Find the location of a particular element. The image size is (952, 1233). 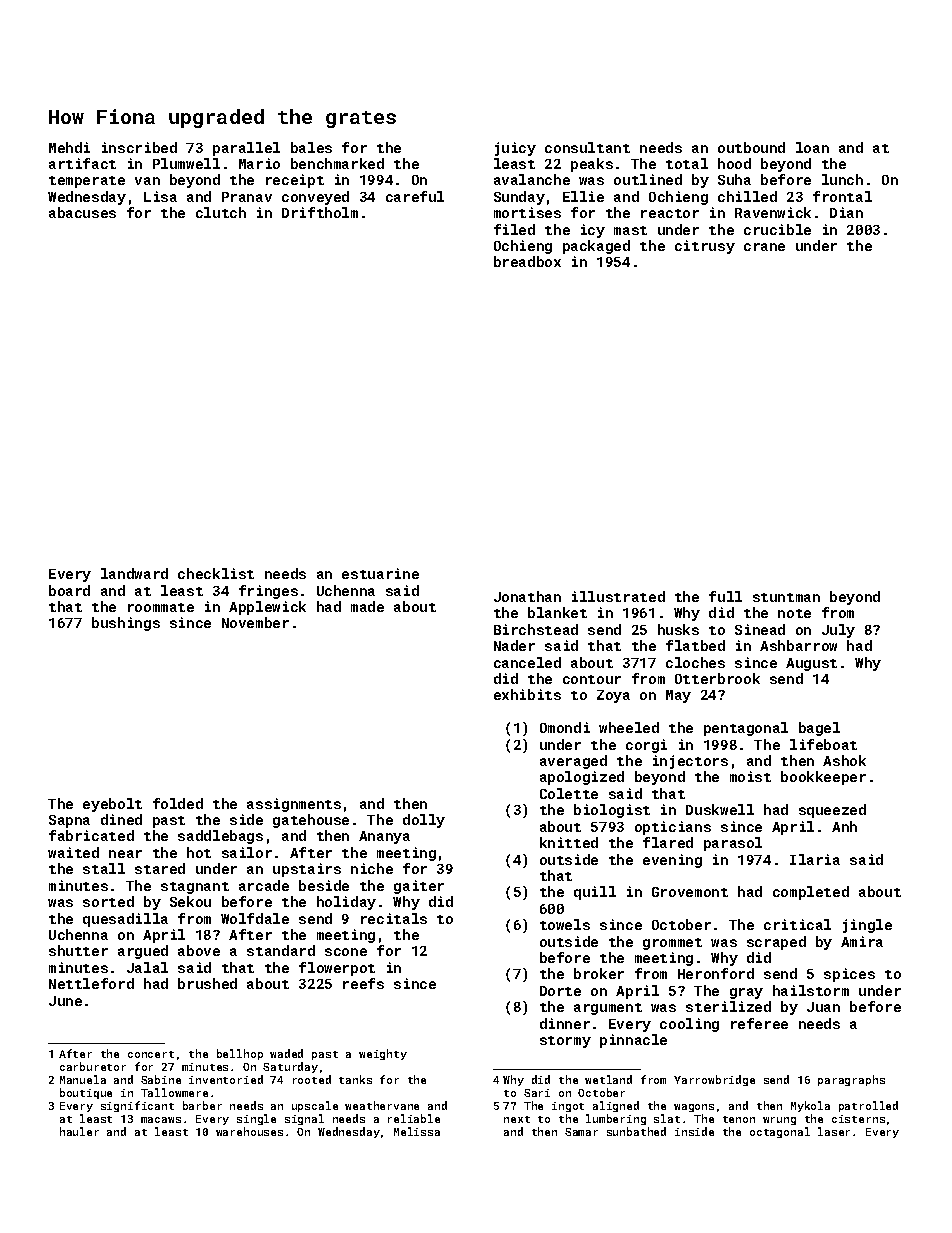

Tallowmere is located at coordinates (174, 1092).
